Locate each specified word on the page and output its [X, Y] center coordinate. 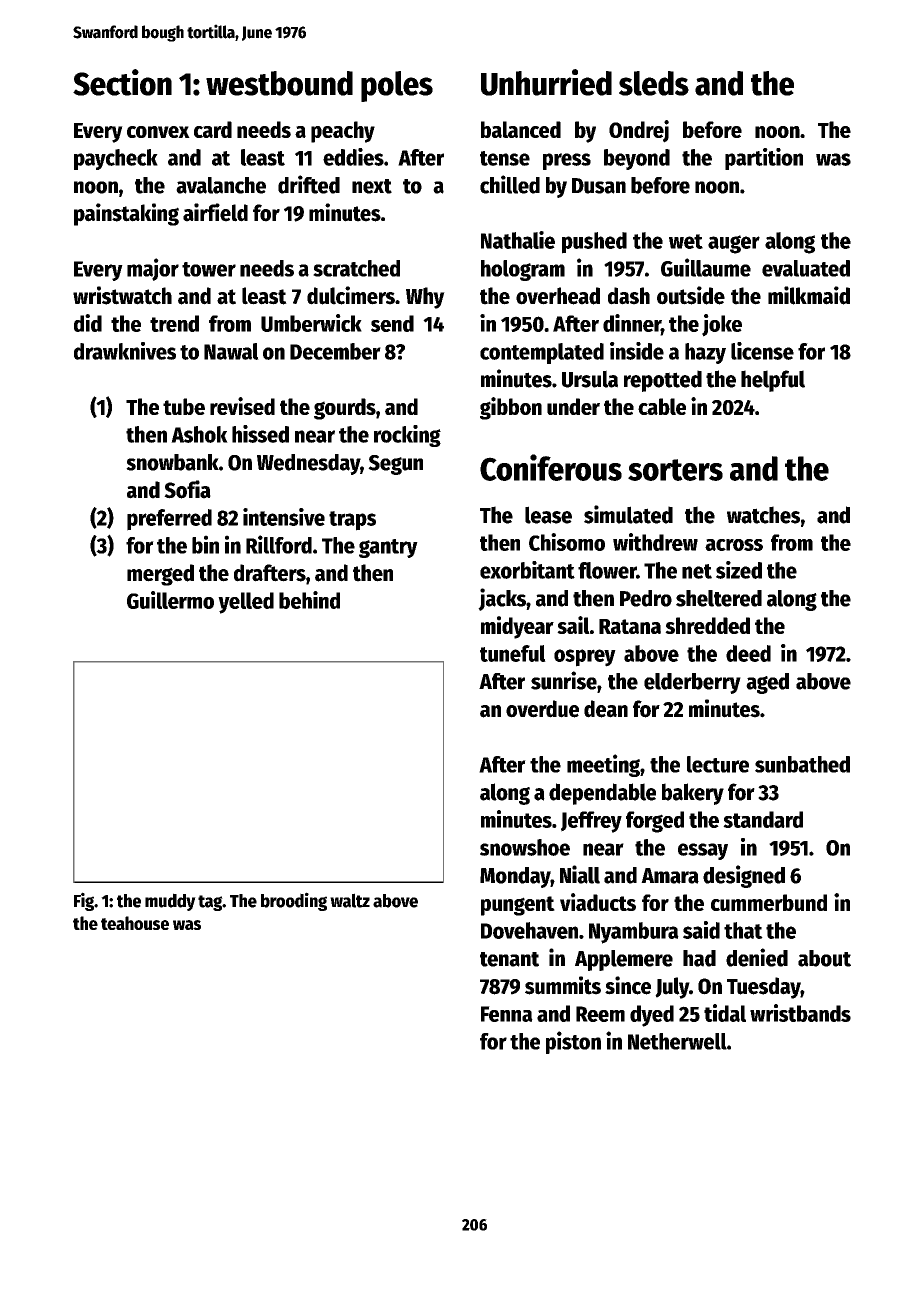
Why [425, 298]
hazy [705, 353]
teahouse [135, 923]
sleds [654, 83]
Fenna [507, 1014]
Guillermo [170, 600]
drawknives [125, 351]
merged [160, 575]
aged [767, 683]
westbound [279, 83]
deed [748, 653]
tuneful [513, 653]
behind [309, 600]
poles [397, 86]
